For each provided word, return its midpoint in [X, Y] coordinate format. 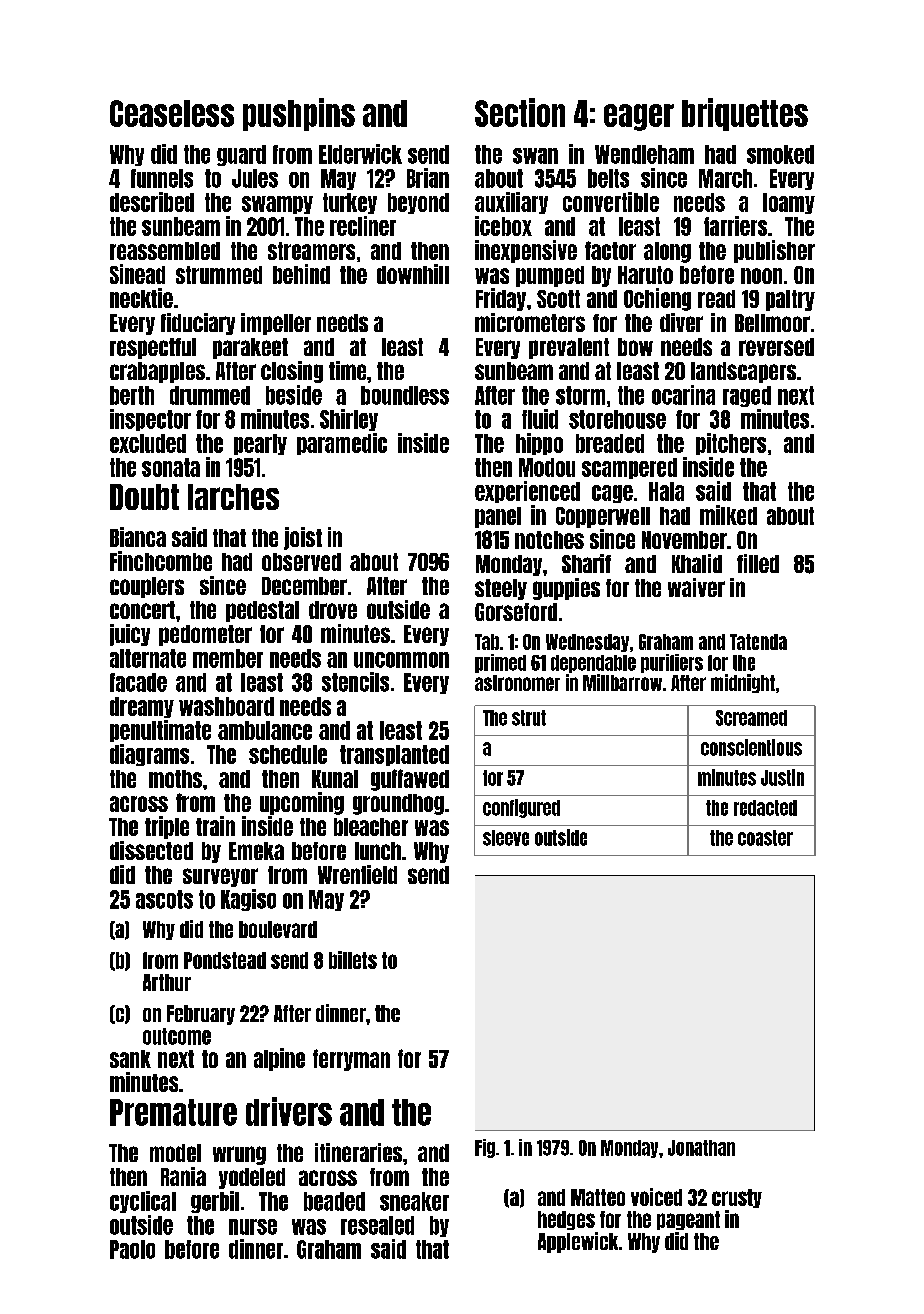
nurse [253, 1227]
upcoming [302, 803]
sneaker [414, 1201]
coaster [765, 838]
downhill [413, 274]
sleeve [506, 838]
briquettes [745, 114]
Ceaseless [172, 113]
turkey [350, 203]
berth [132, 395]
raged [747, 396]
